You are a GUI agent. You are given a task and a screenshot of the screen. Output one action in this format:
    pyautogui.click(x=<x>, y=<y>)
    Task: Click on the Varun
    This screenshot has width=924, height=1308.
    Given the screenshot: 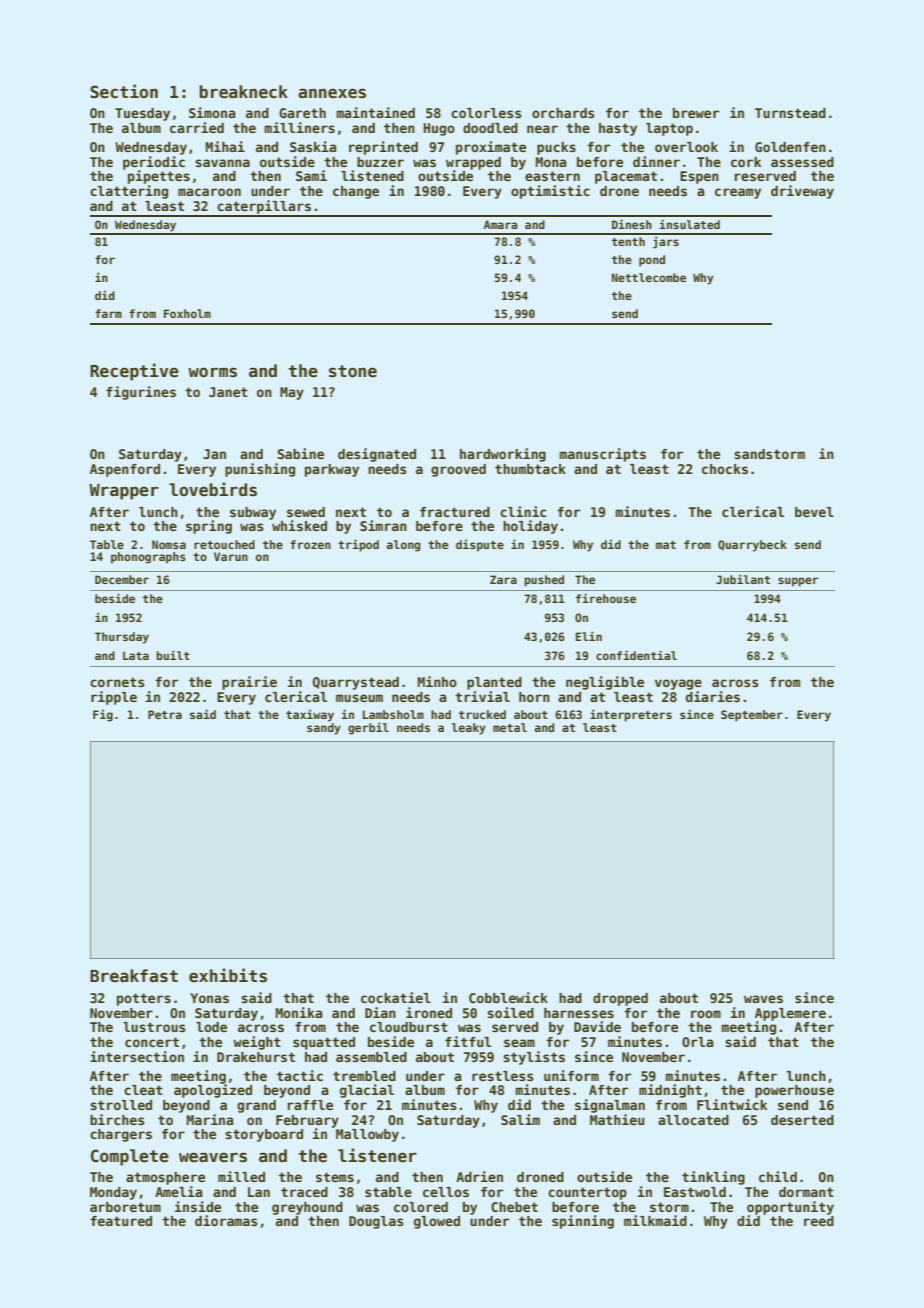 What is the action you would take?
    pyautogui.click(x=231, y=556)
